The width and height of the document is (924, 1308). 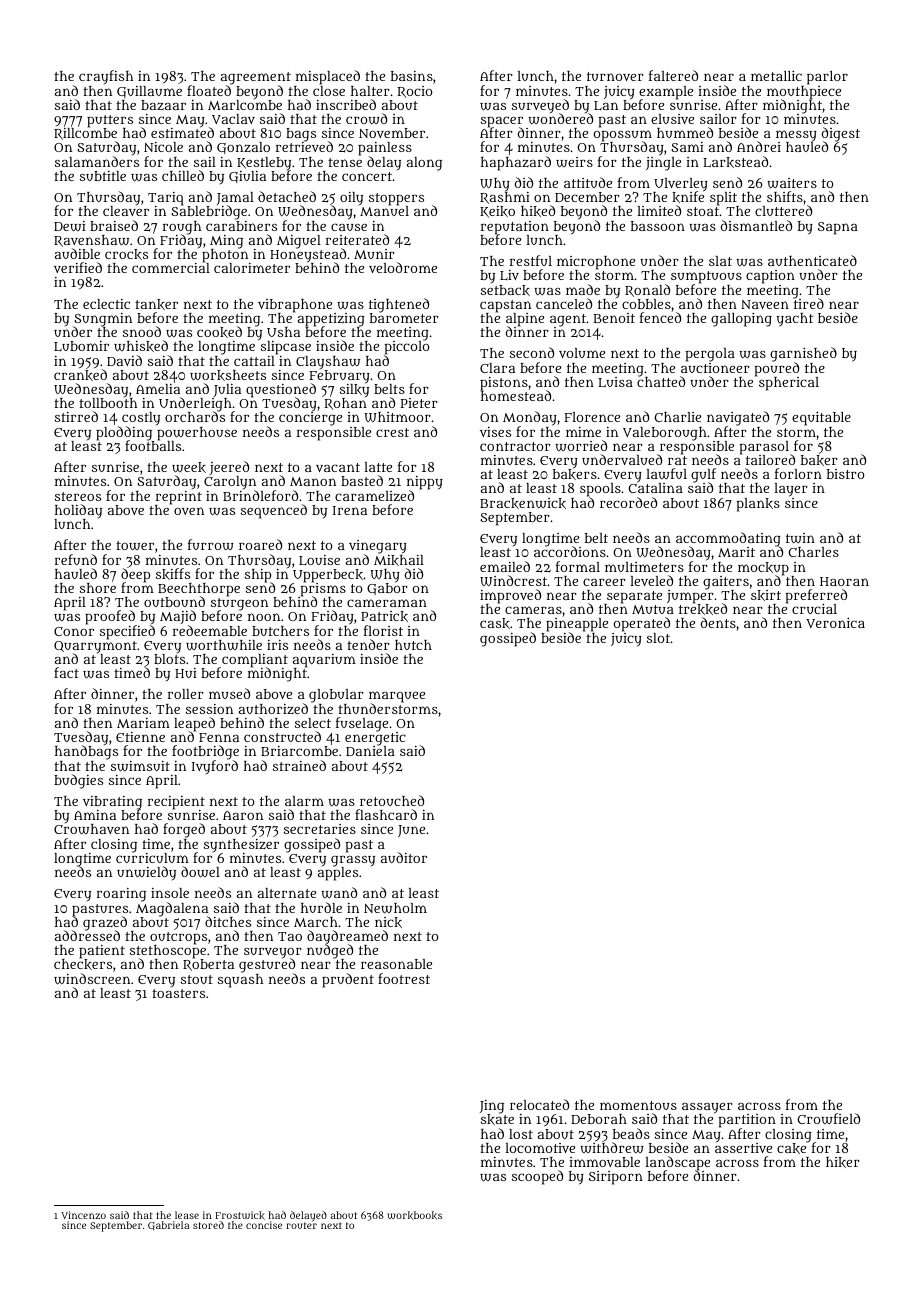 What do you see at coordinates (687, 147) in the document?
I see `Sami` at bounding box center [687, 147].
